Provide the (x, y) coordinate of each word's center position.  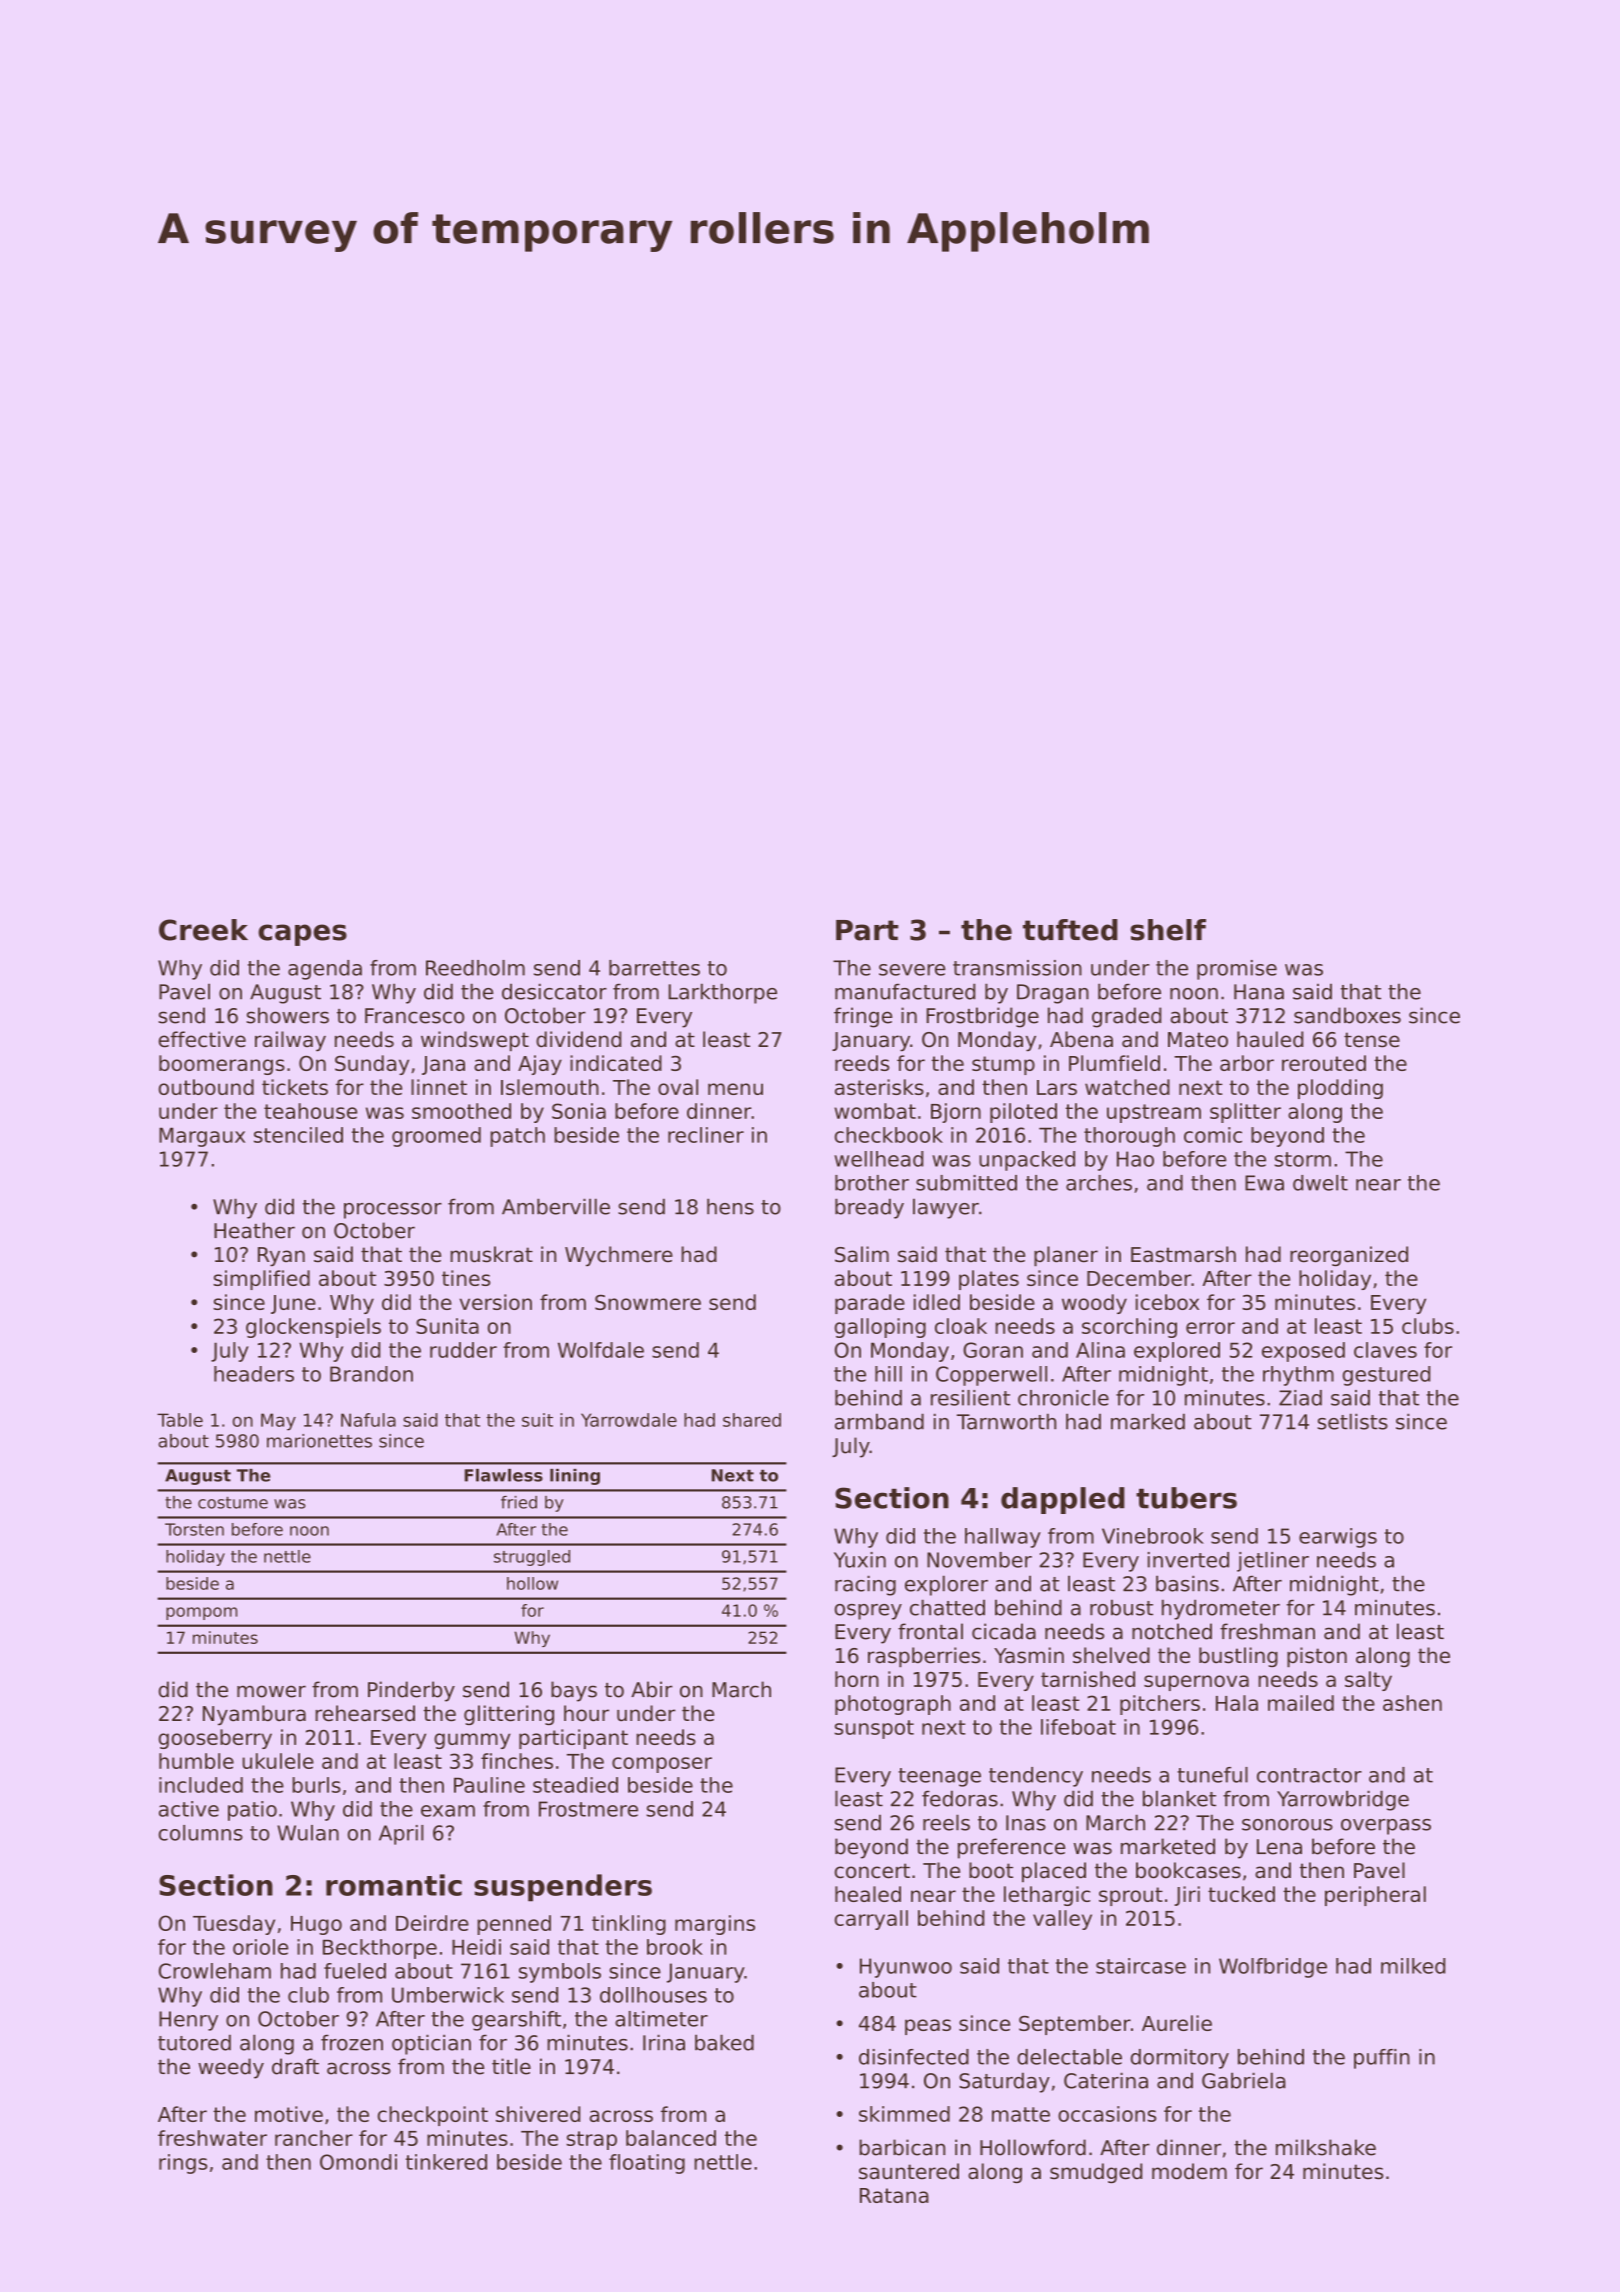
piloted (1023, 1113)
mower (271, 1691)
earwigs (1338, 1538)
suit (537, 1420)
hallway (1003, 1538)
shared (752, 1420)
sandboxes (1347, 1015)
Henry (188, 2021)
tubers (1186, 1498)
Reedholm (475, 968)
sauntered (909, 2171)
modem (1189, 2171)
